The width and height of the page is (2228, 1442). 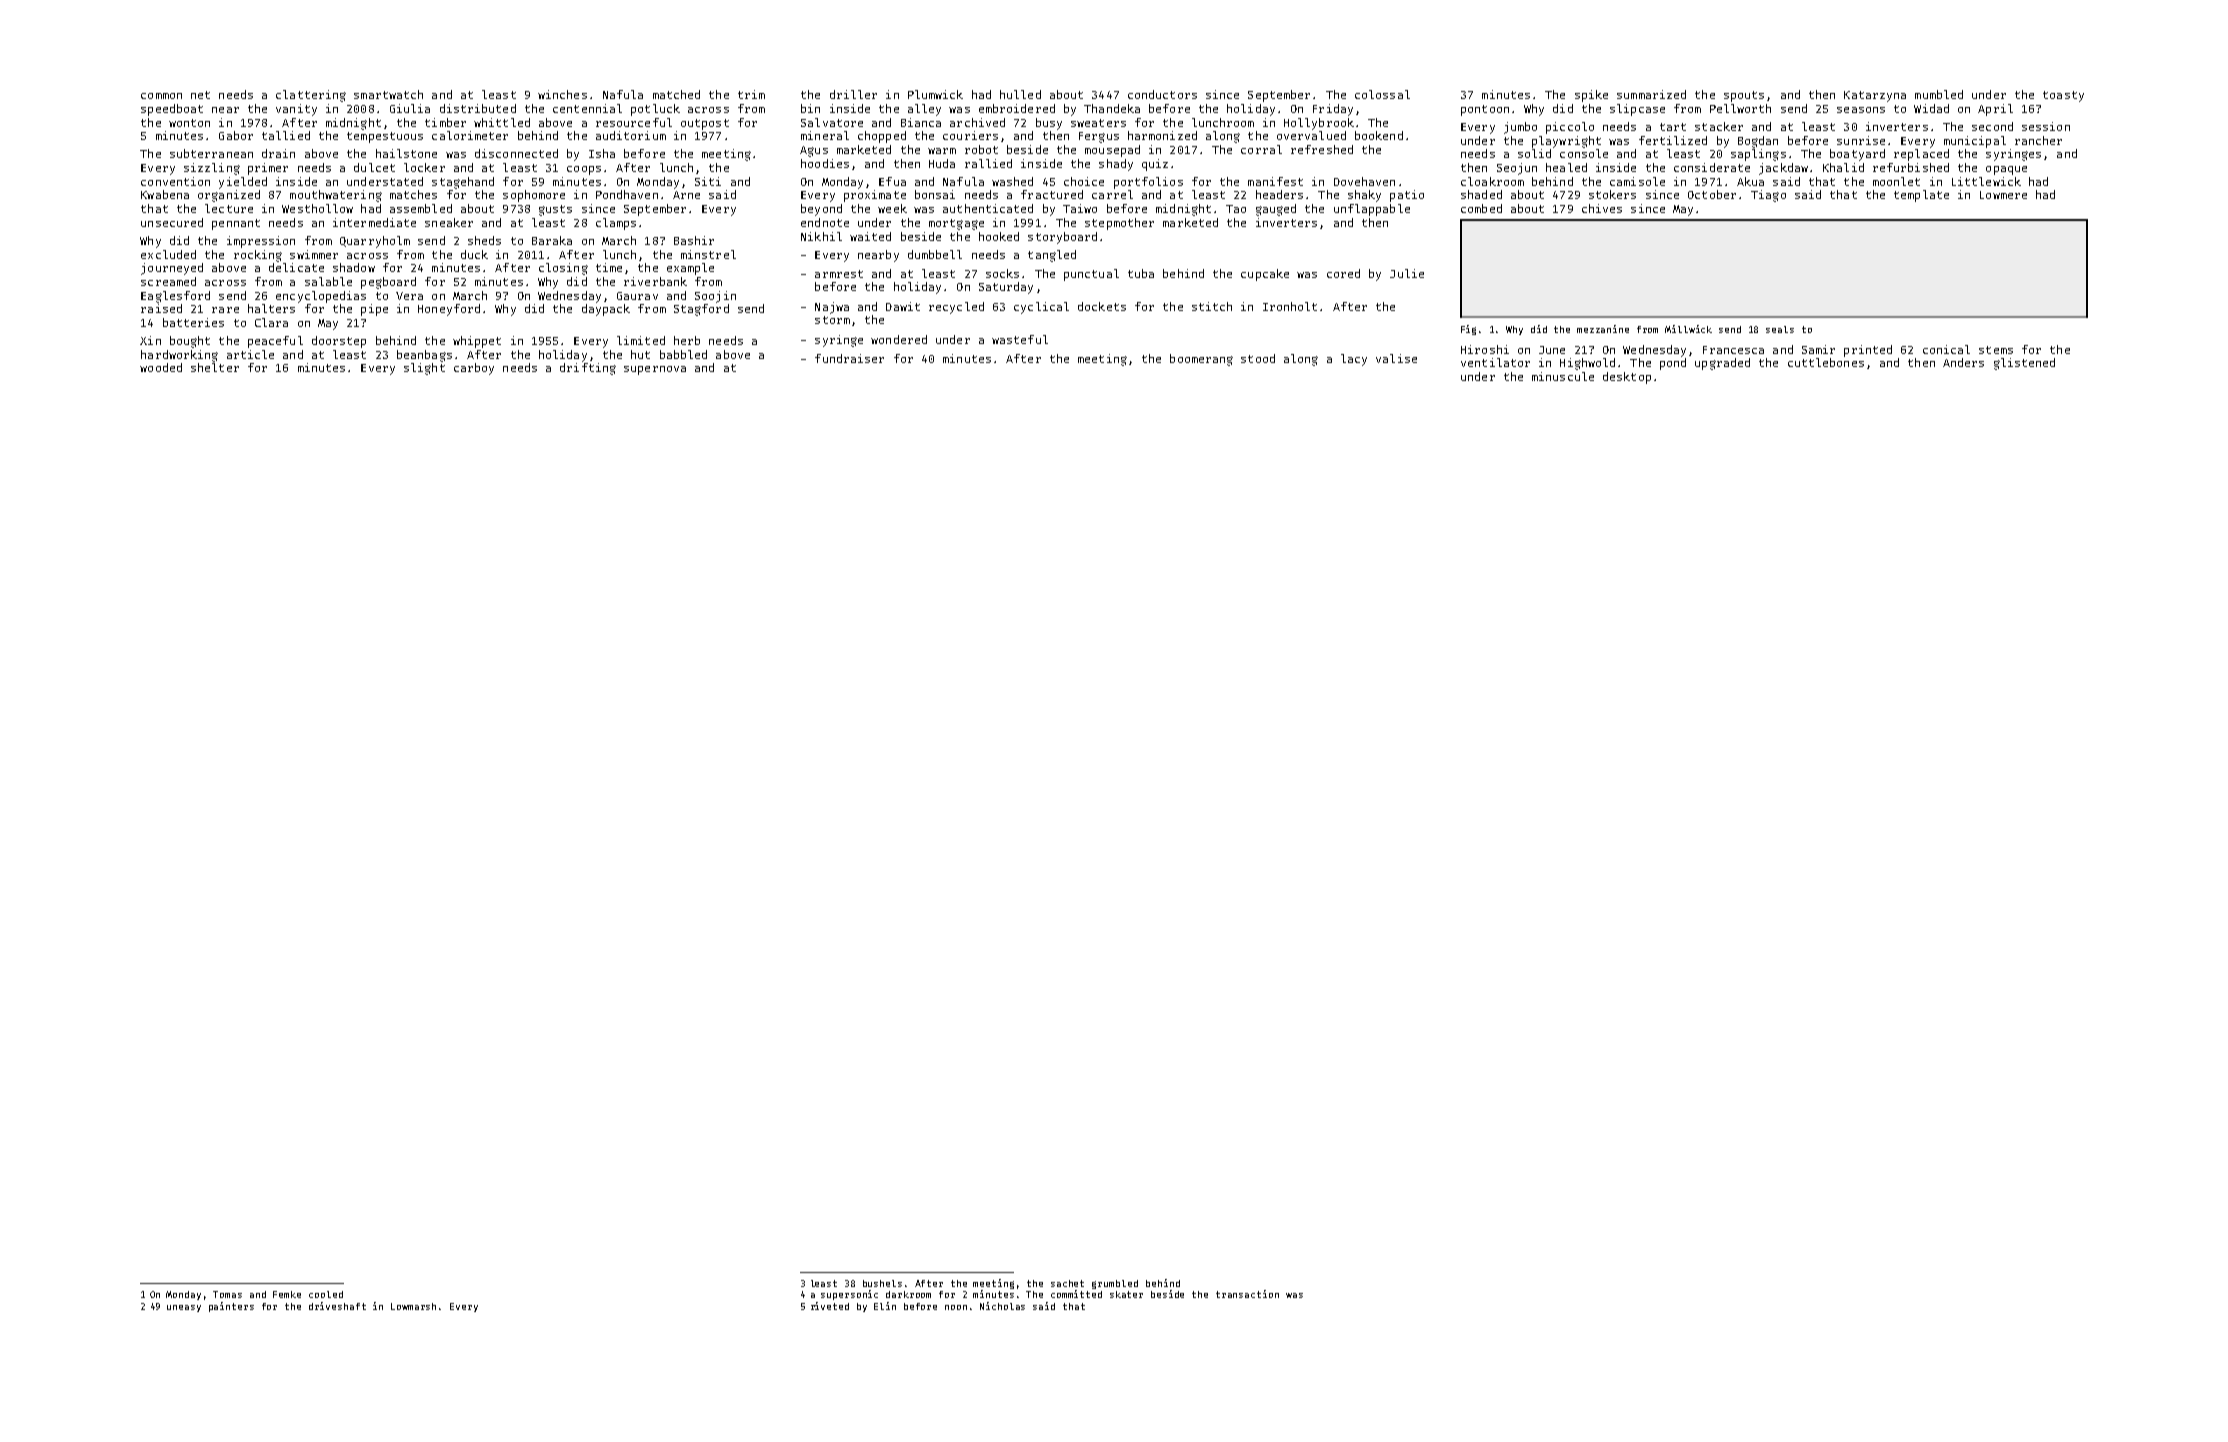 What do you see at coordinates (424, 369) in the page?
I see `slight` at bounding box center [424, 369].
